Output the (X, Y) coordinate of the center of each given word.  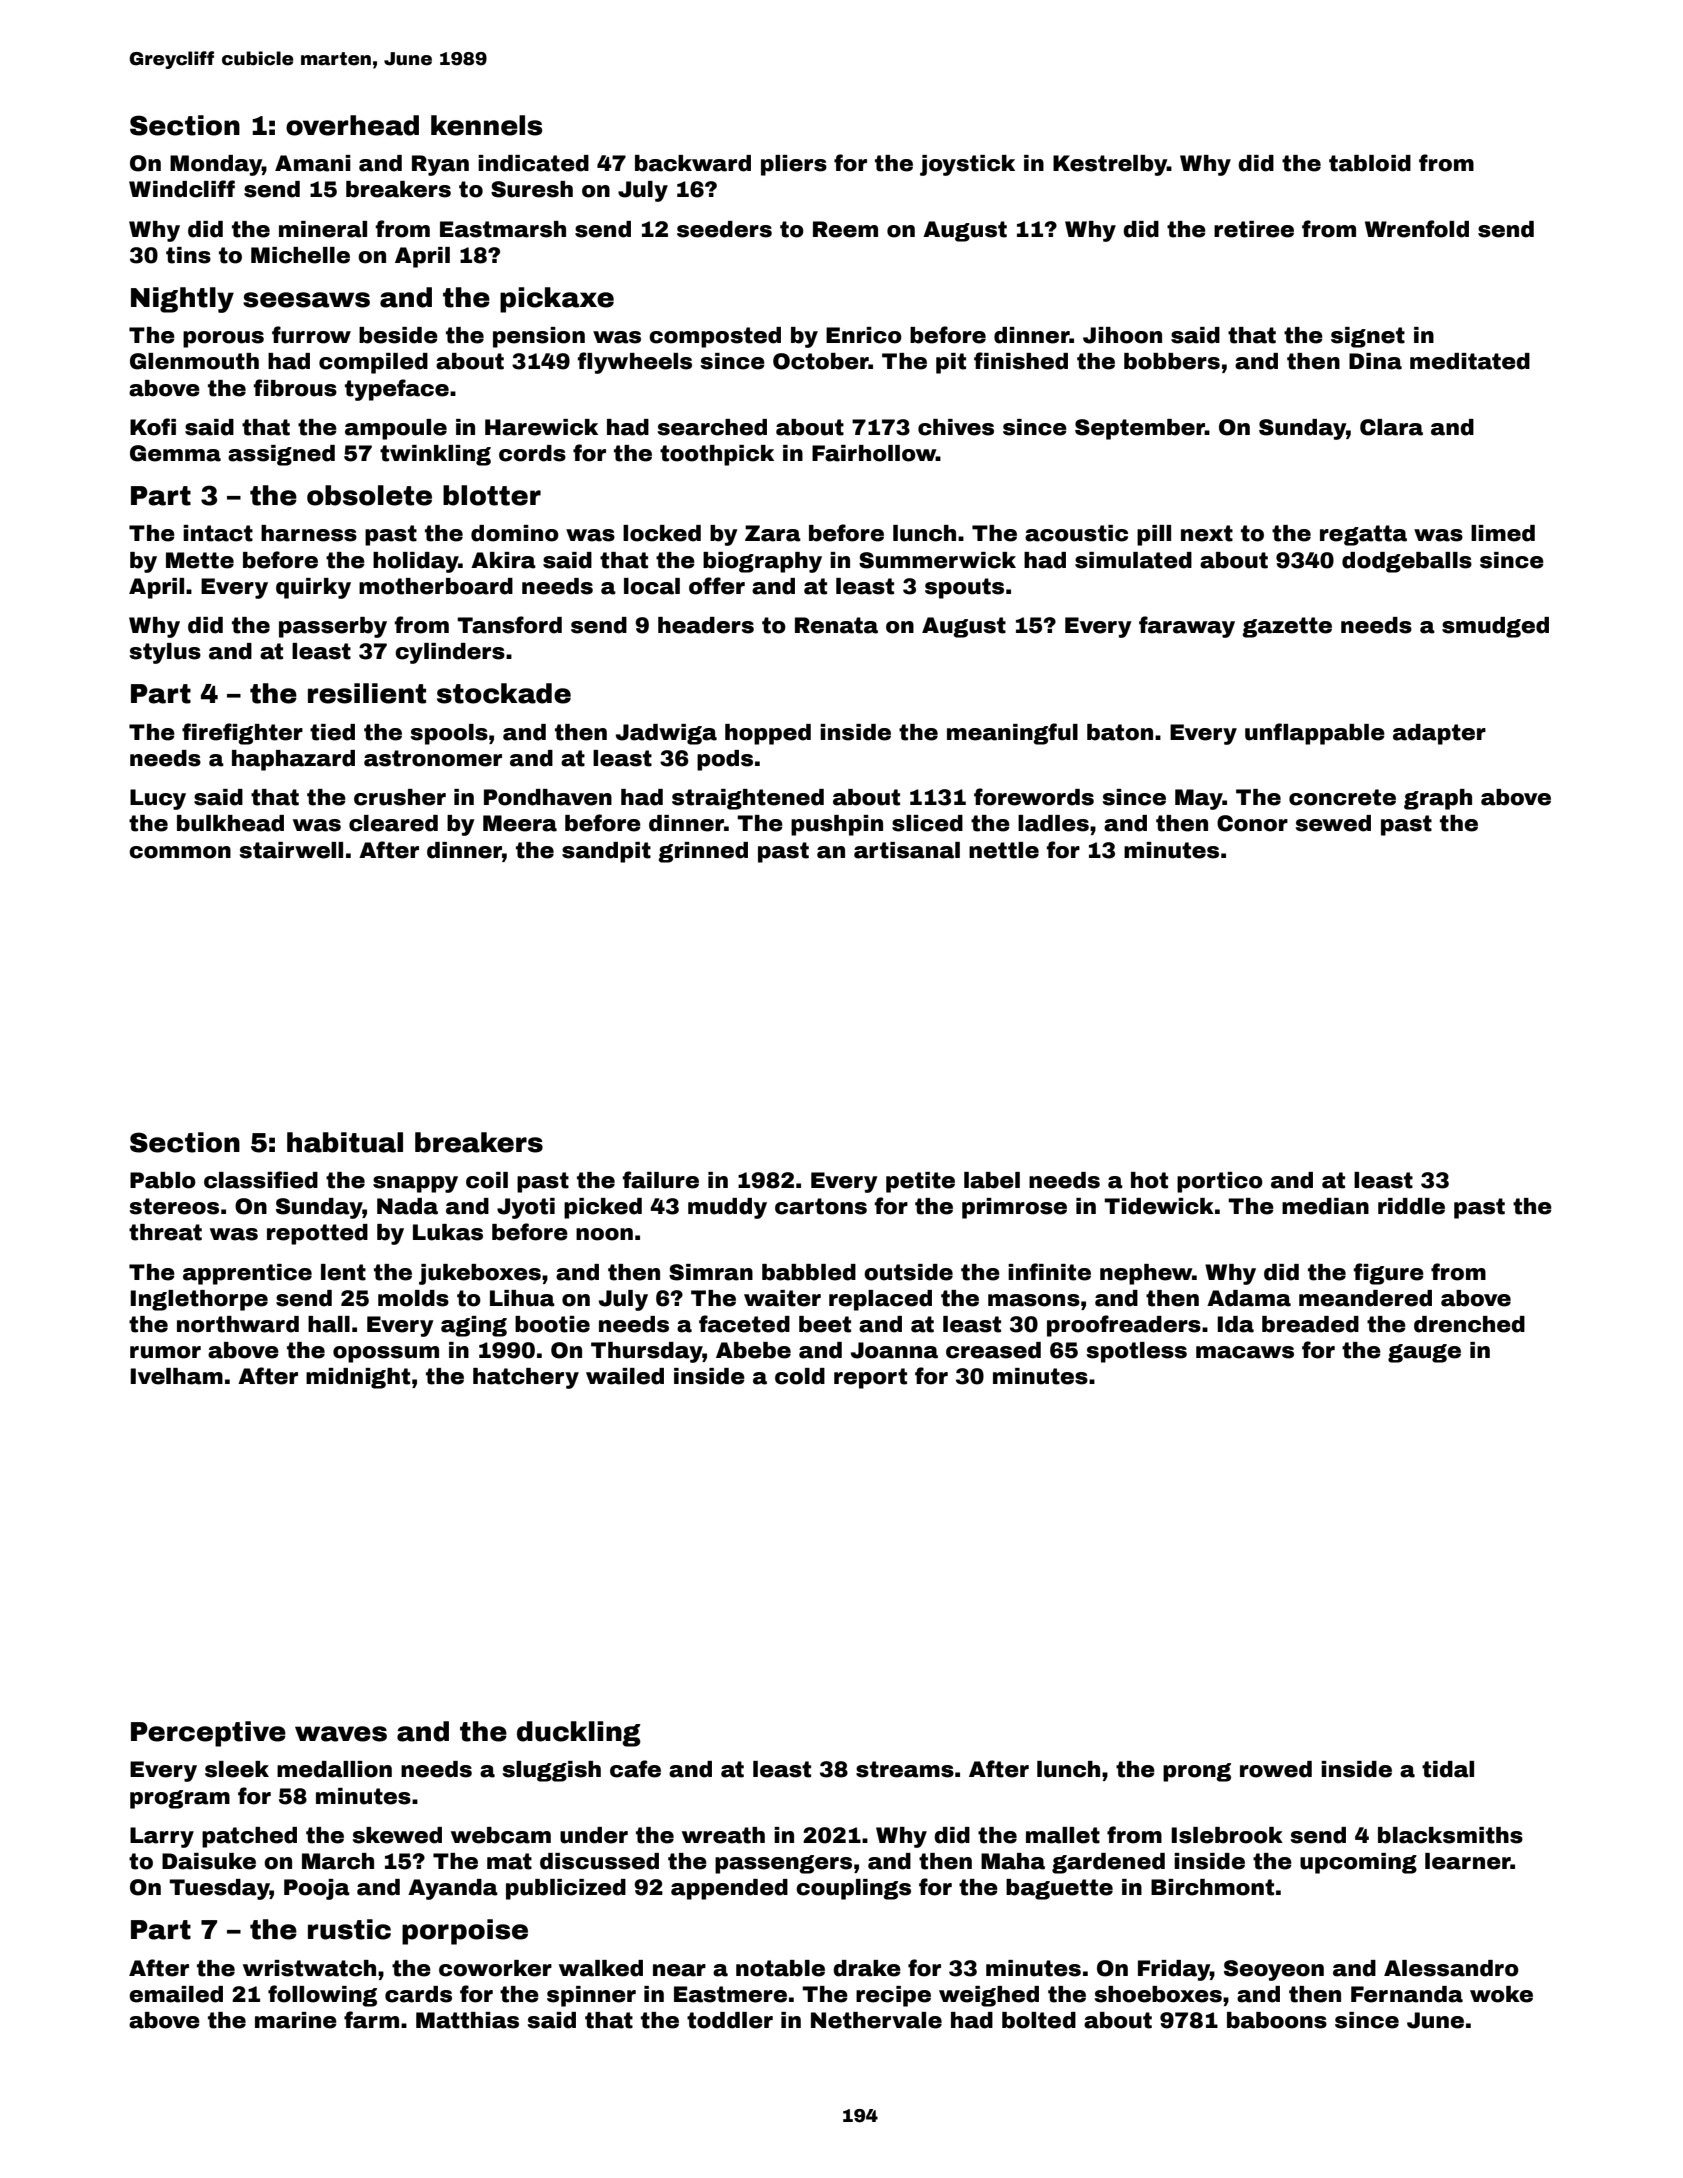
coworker (495, 1968)
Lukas (448, 1232)
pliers (794, 165)
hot (1149, 1180)
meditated (1470, 361)
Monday (216, 165)
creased (993, 1350)
